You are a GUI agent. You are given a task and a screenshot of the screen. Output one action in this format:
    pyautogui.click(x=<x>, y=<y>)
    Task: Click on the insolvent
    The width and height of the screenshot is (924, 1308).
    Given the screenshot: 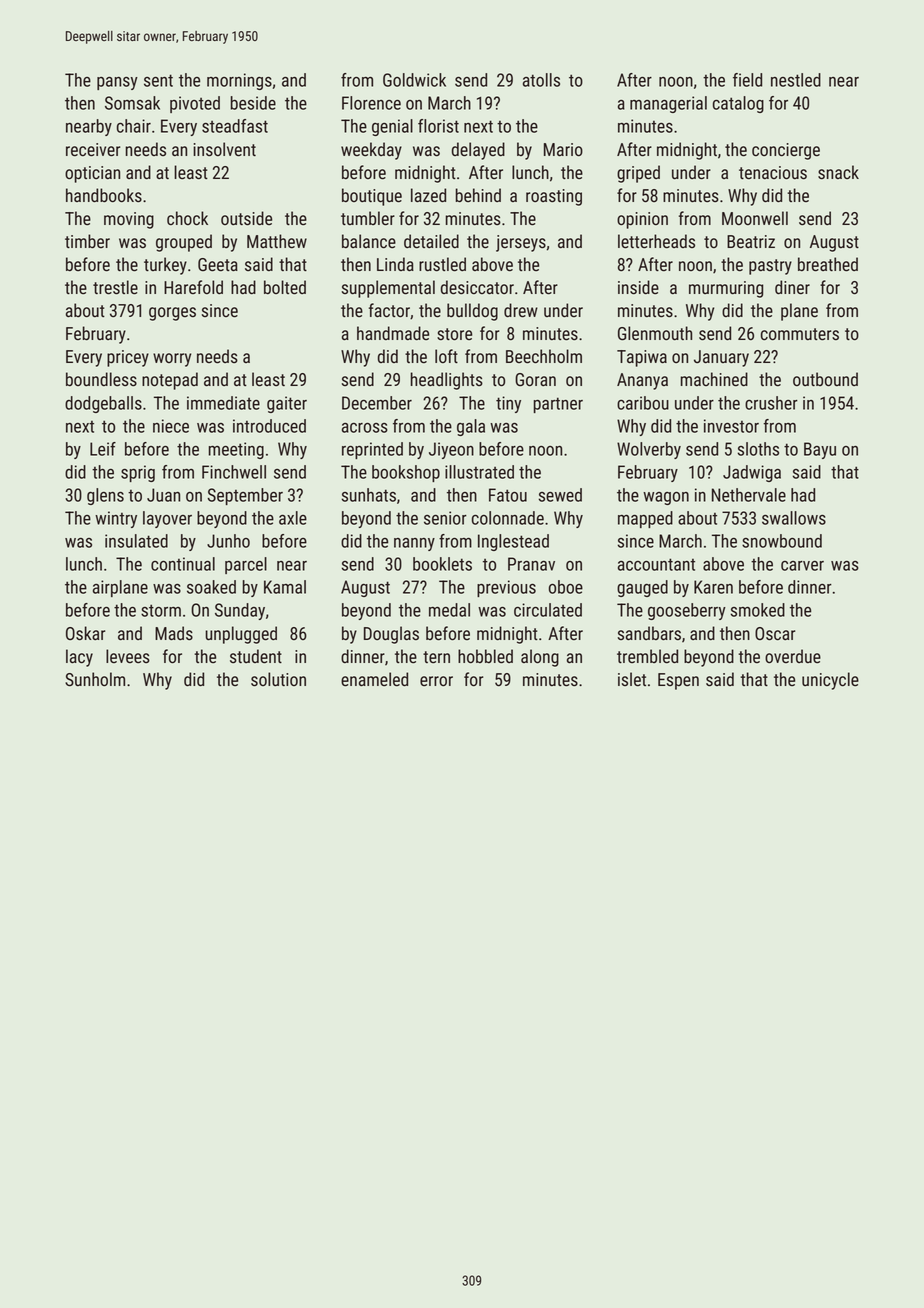 What is the action you would take?
    pyautogui.click(x=224, y=149)
